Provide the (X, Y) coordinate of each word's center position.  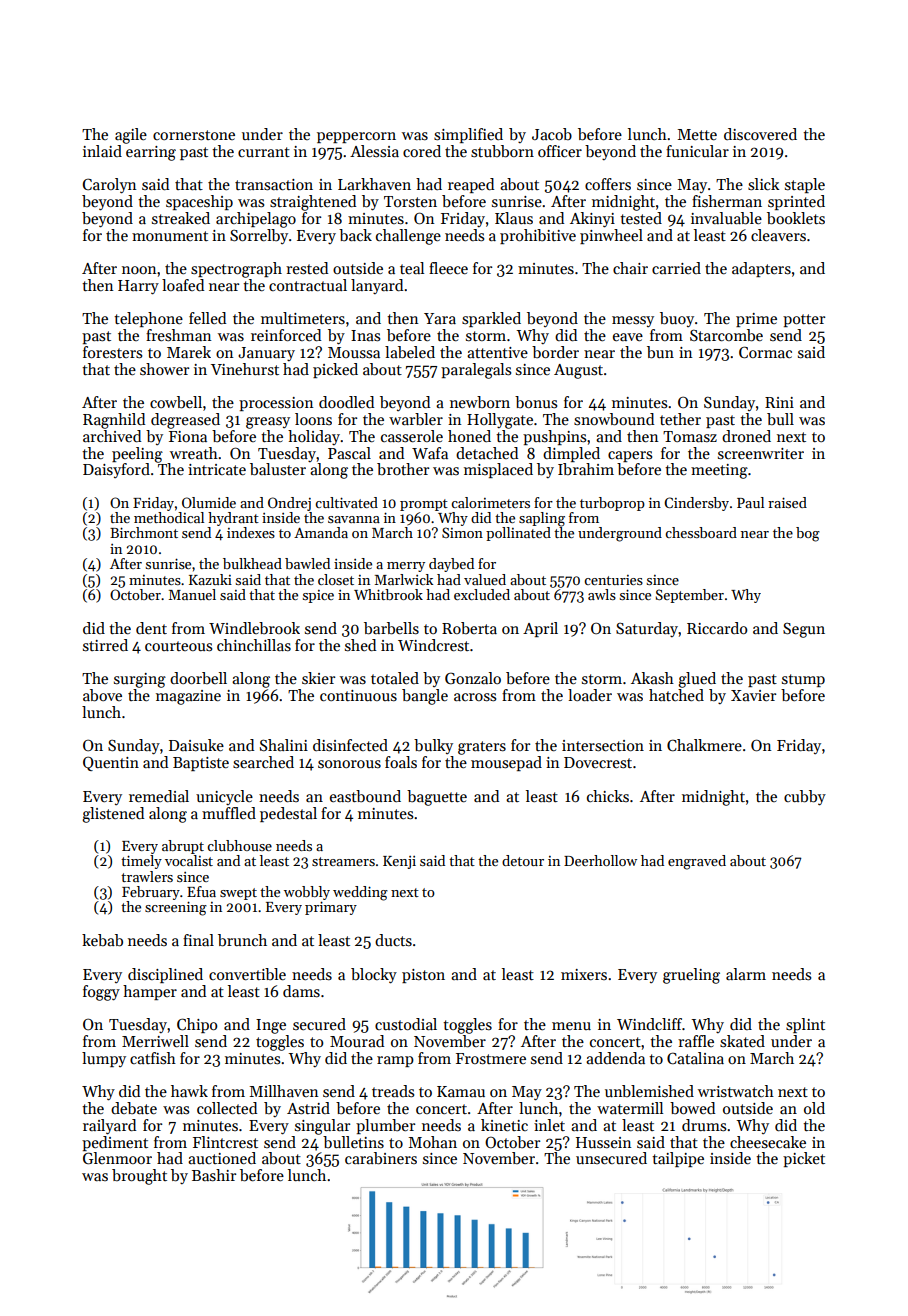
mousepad (506, 763)
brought (139, 1177)
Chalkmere (704, 745)
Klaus (514, 218)
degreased (185, 421)
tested (641, 218)
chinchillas (254, 645)
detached (487, 453)
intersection (603, 745)
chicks (608, 796)
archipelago (256, 220)
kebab (102, 940)
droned (746, 436)
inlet (549, 1125)
